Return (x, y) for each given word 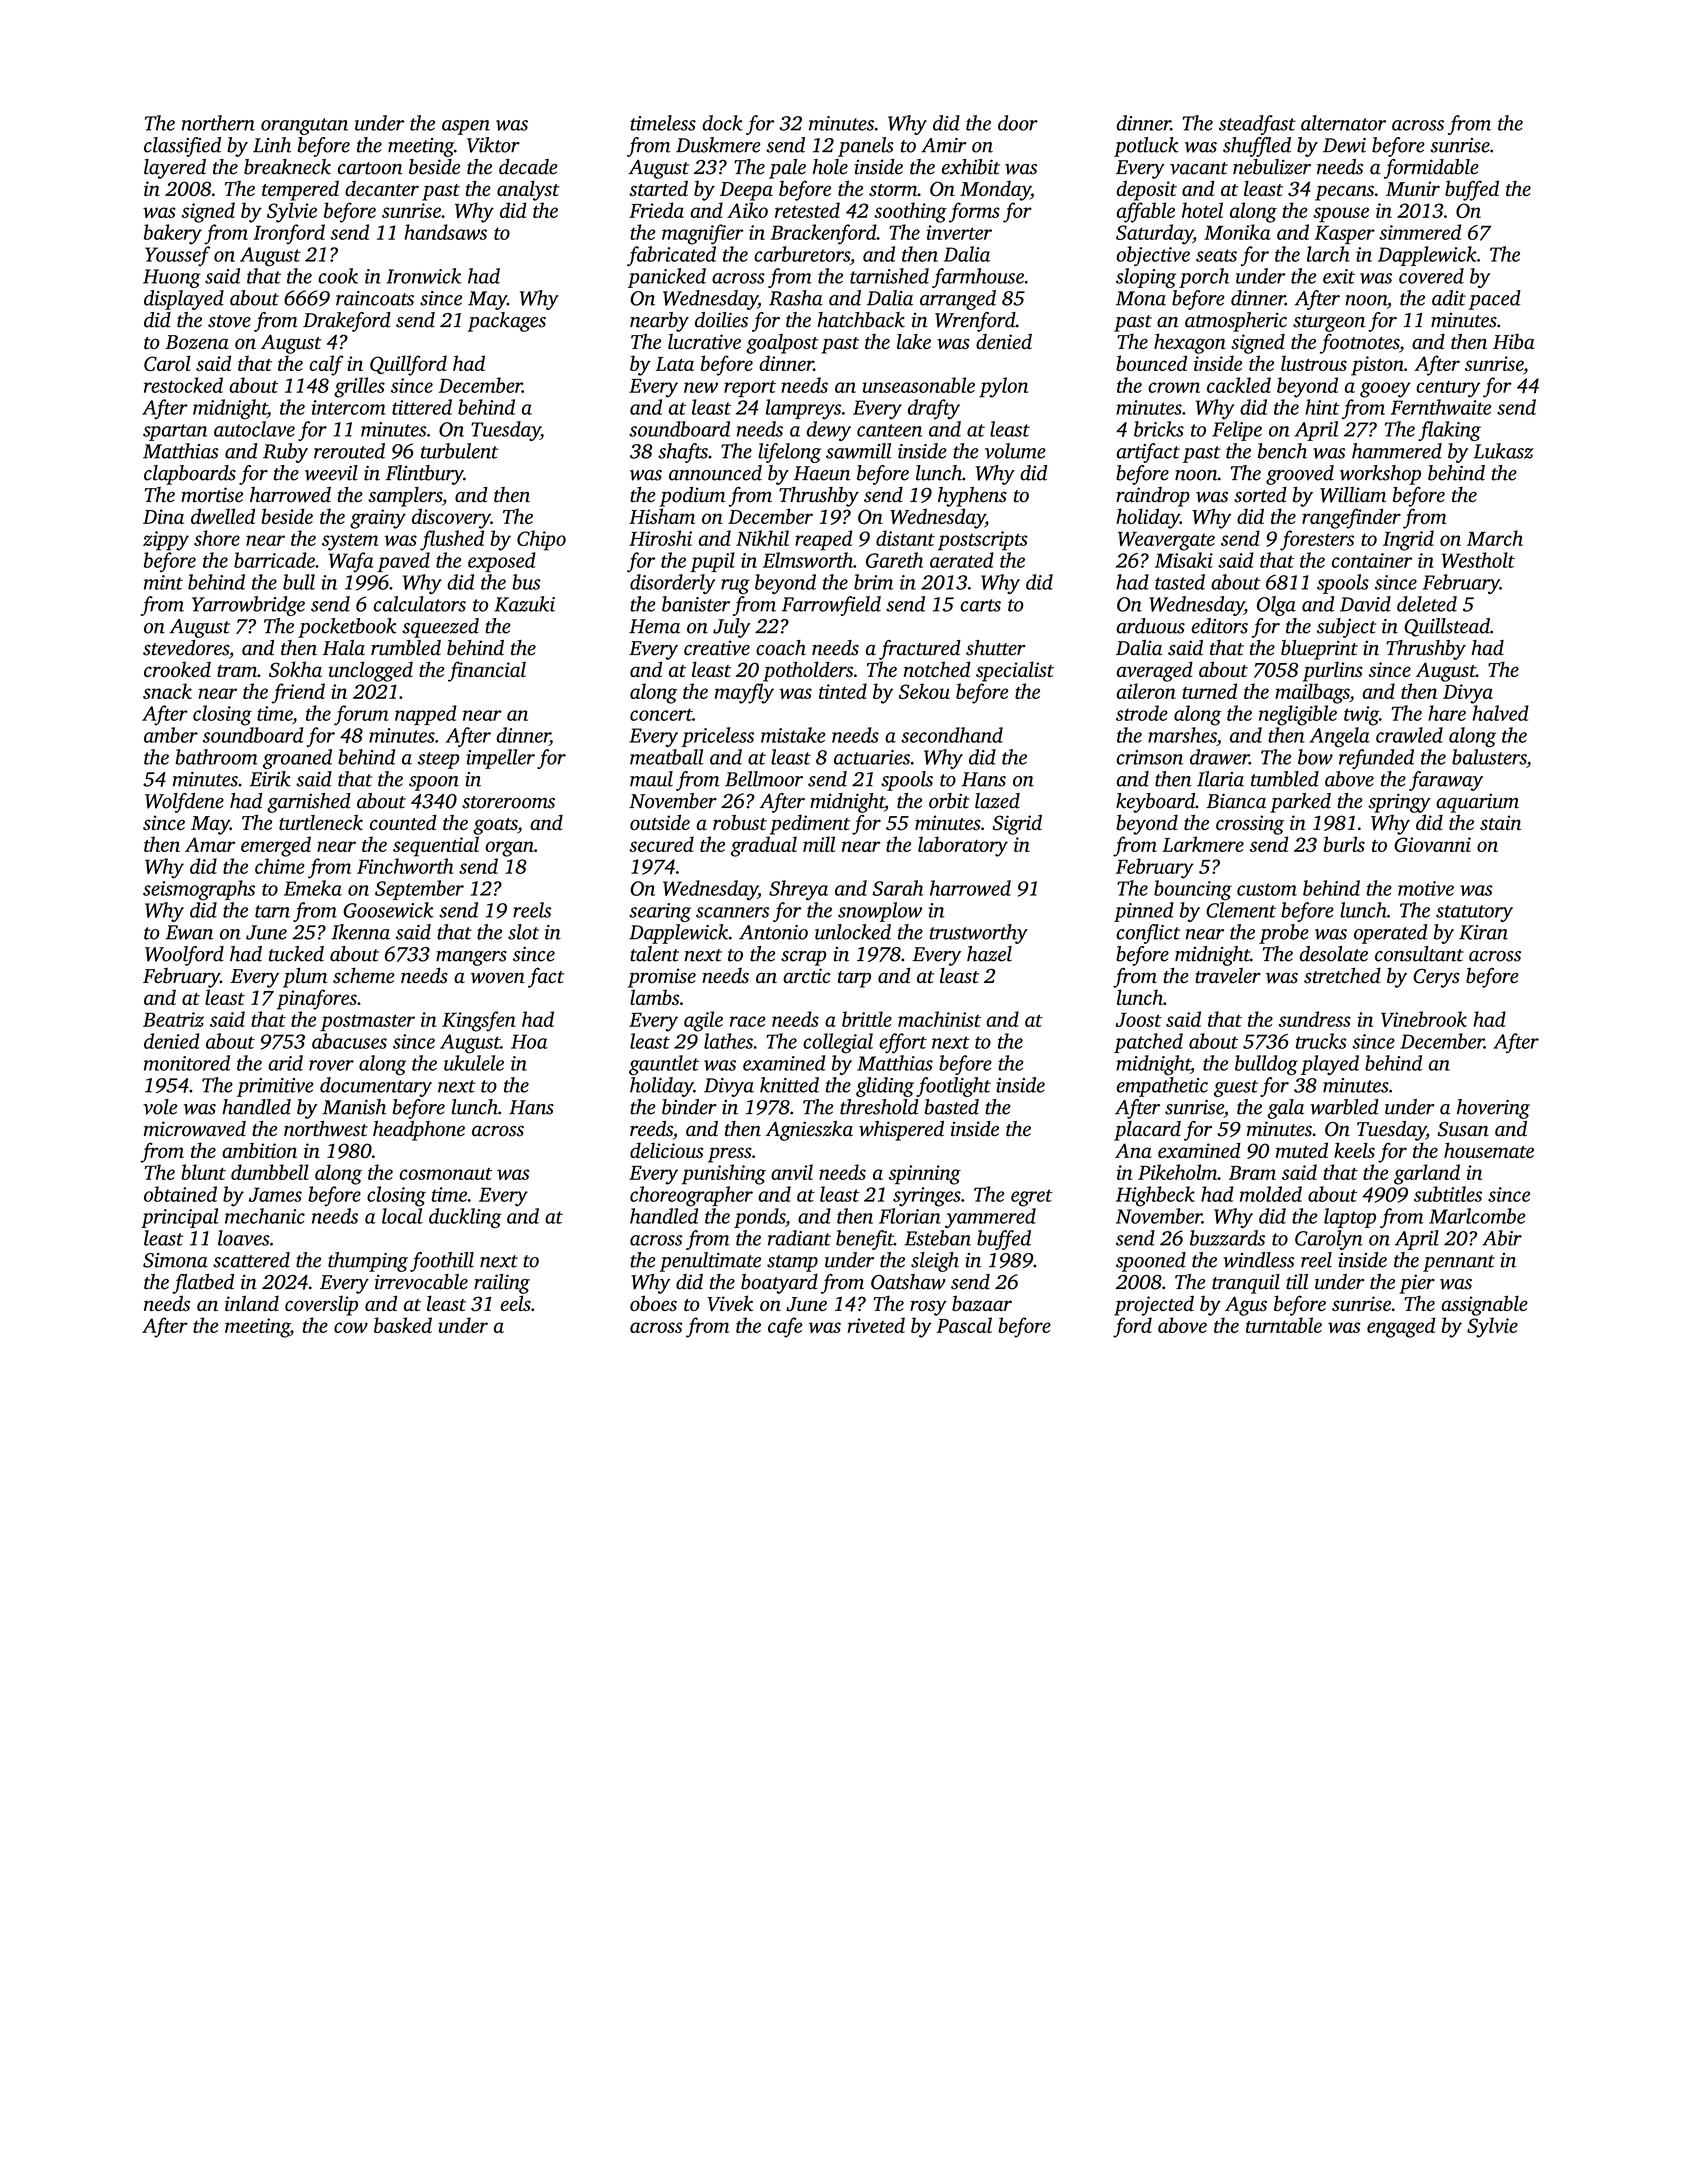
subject (1346, 628)
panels (866, 147)
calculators (420, 604)
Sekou (924, 691)
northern (218, 123)
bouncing (1193, 890)
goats (495, 826)
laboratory (963, 846)
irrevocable (421, 1282)
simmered (1420, 232)
